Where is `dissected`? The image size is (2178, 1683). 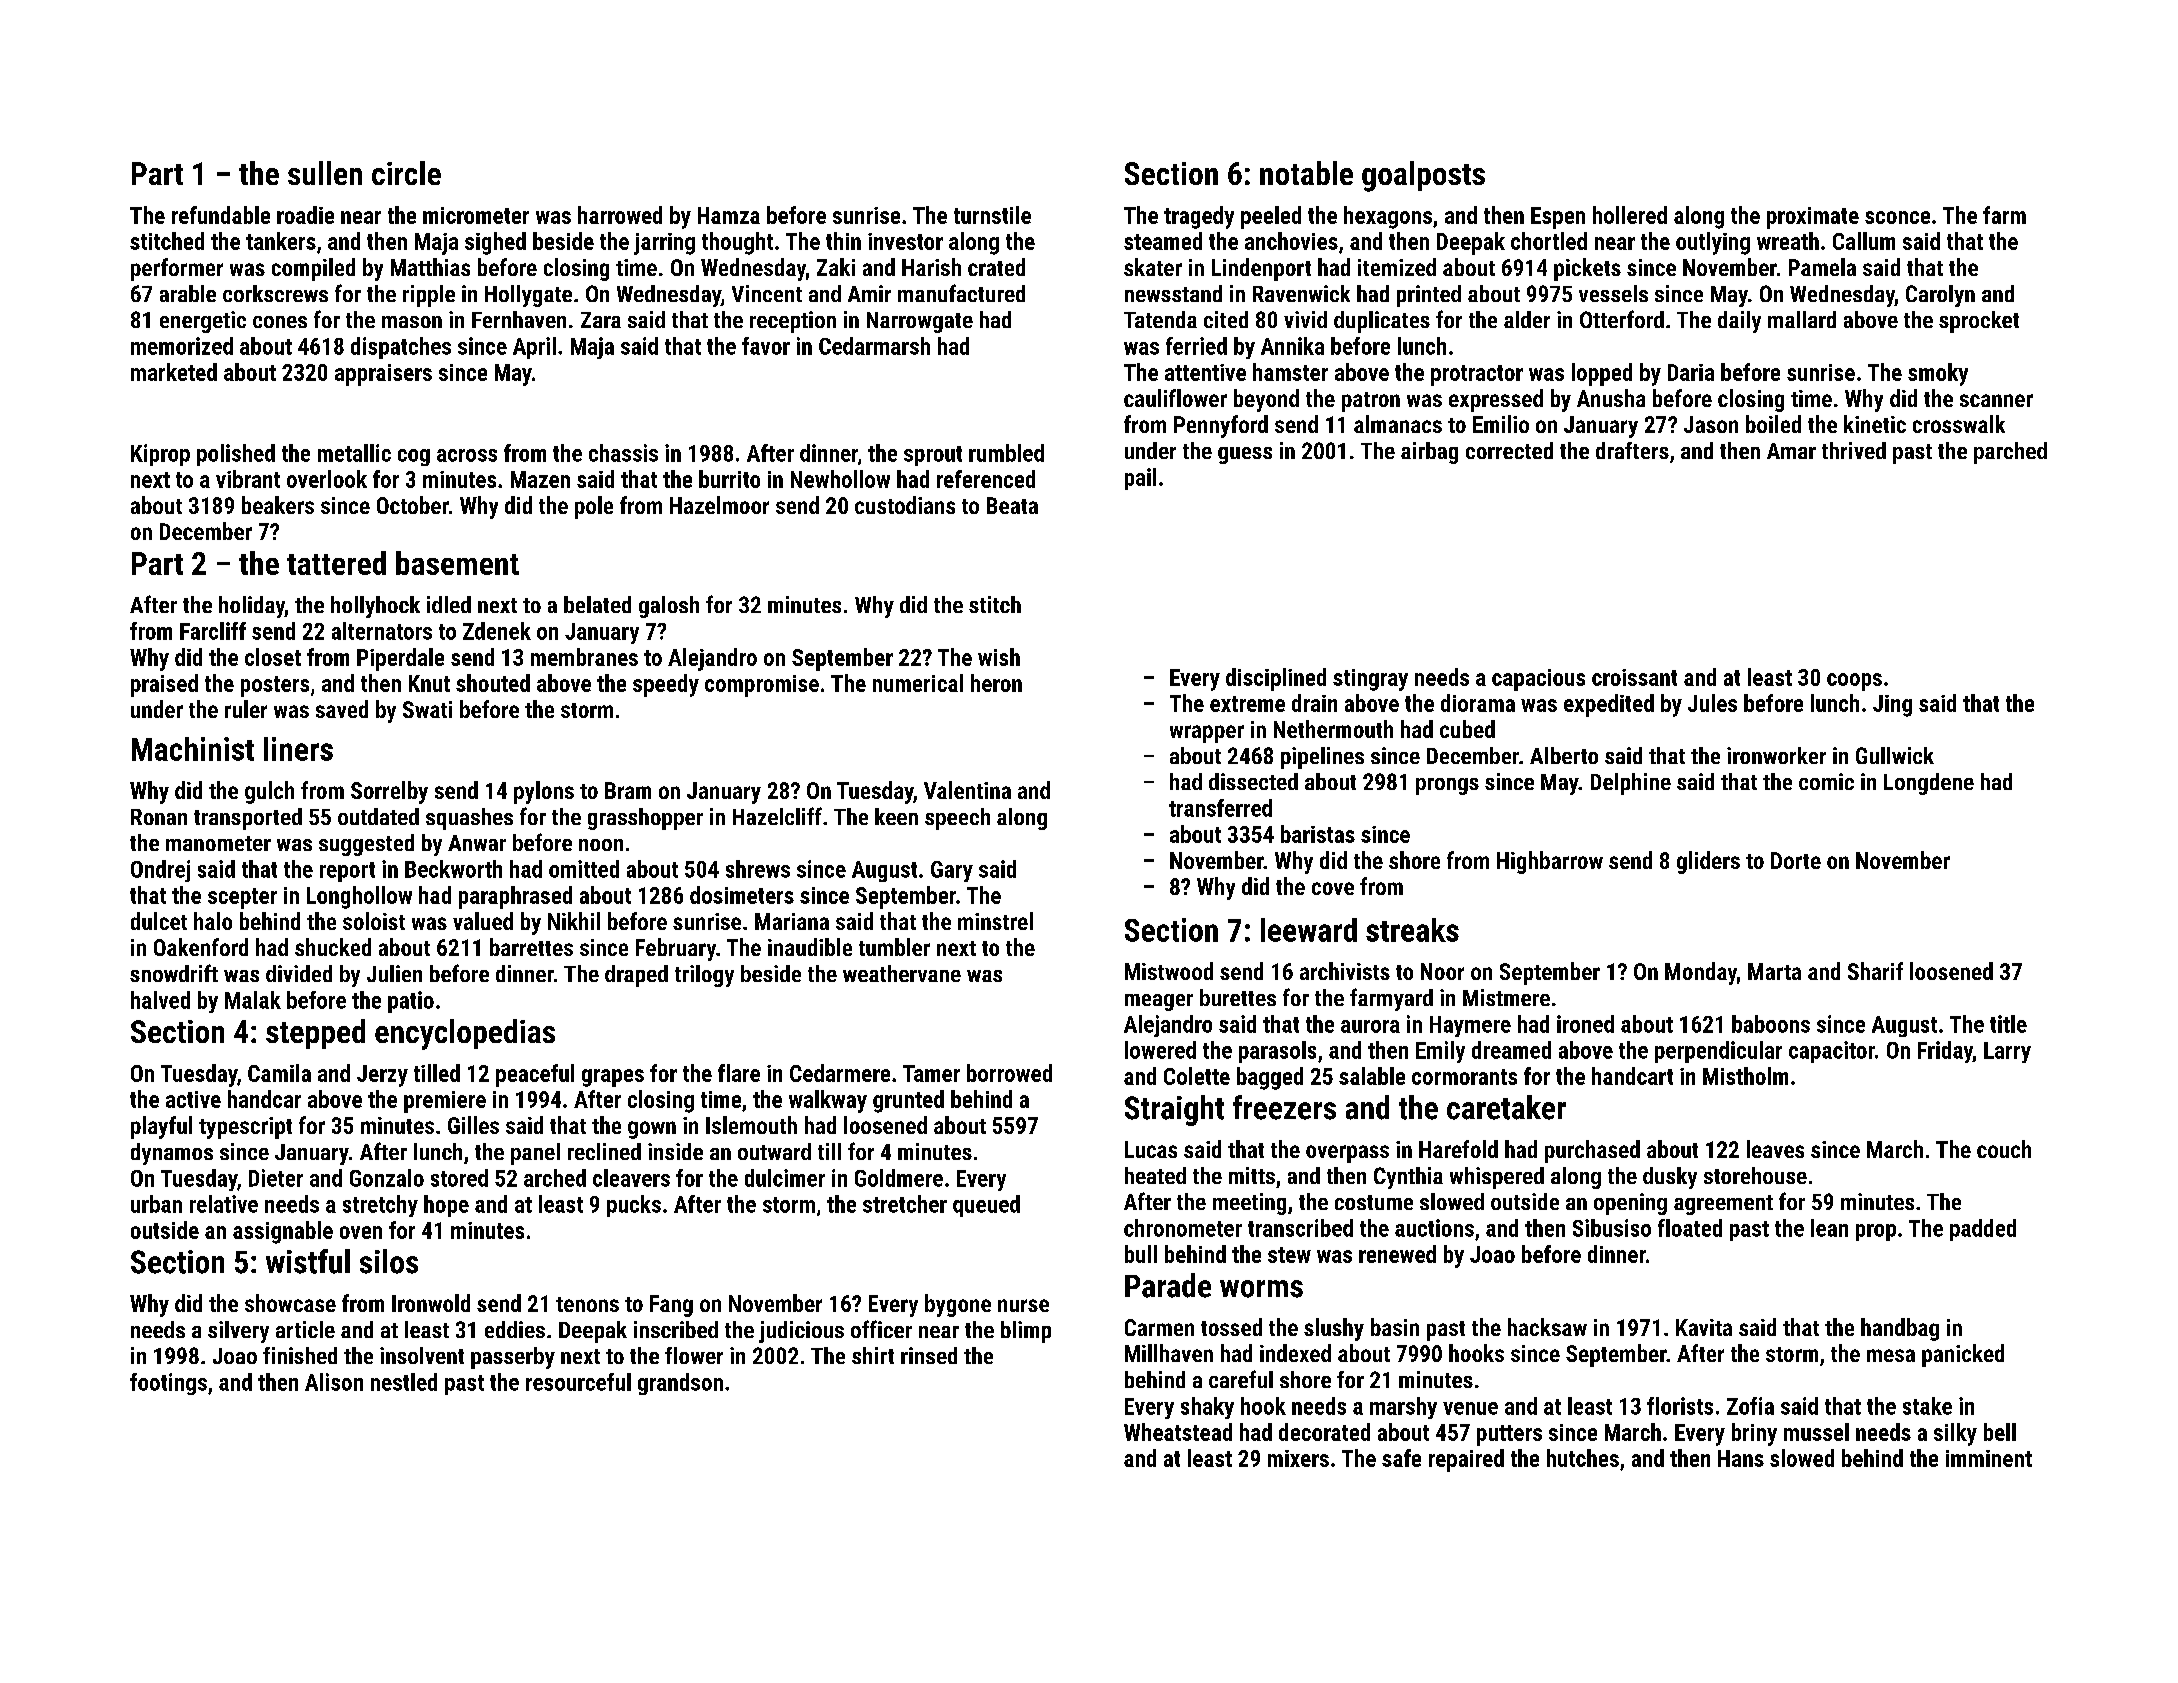
dissected is located at coordinates (1253, 781).
